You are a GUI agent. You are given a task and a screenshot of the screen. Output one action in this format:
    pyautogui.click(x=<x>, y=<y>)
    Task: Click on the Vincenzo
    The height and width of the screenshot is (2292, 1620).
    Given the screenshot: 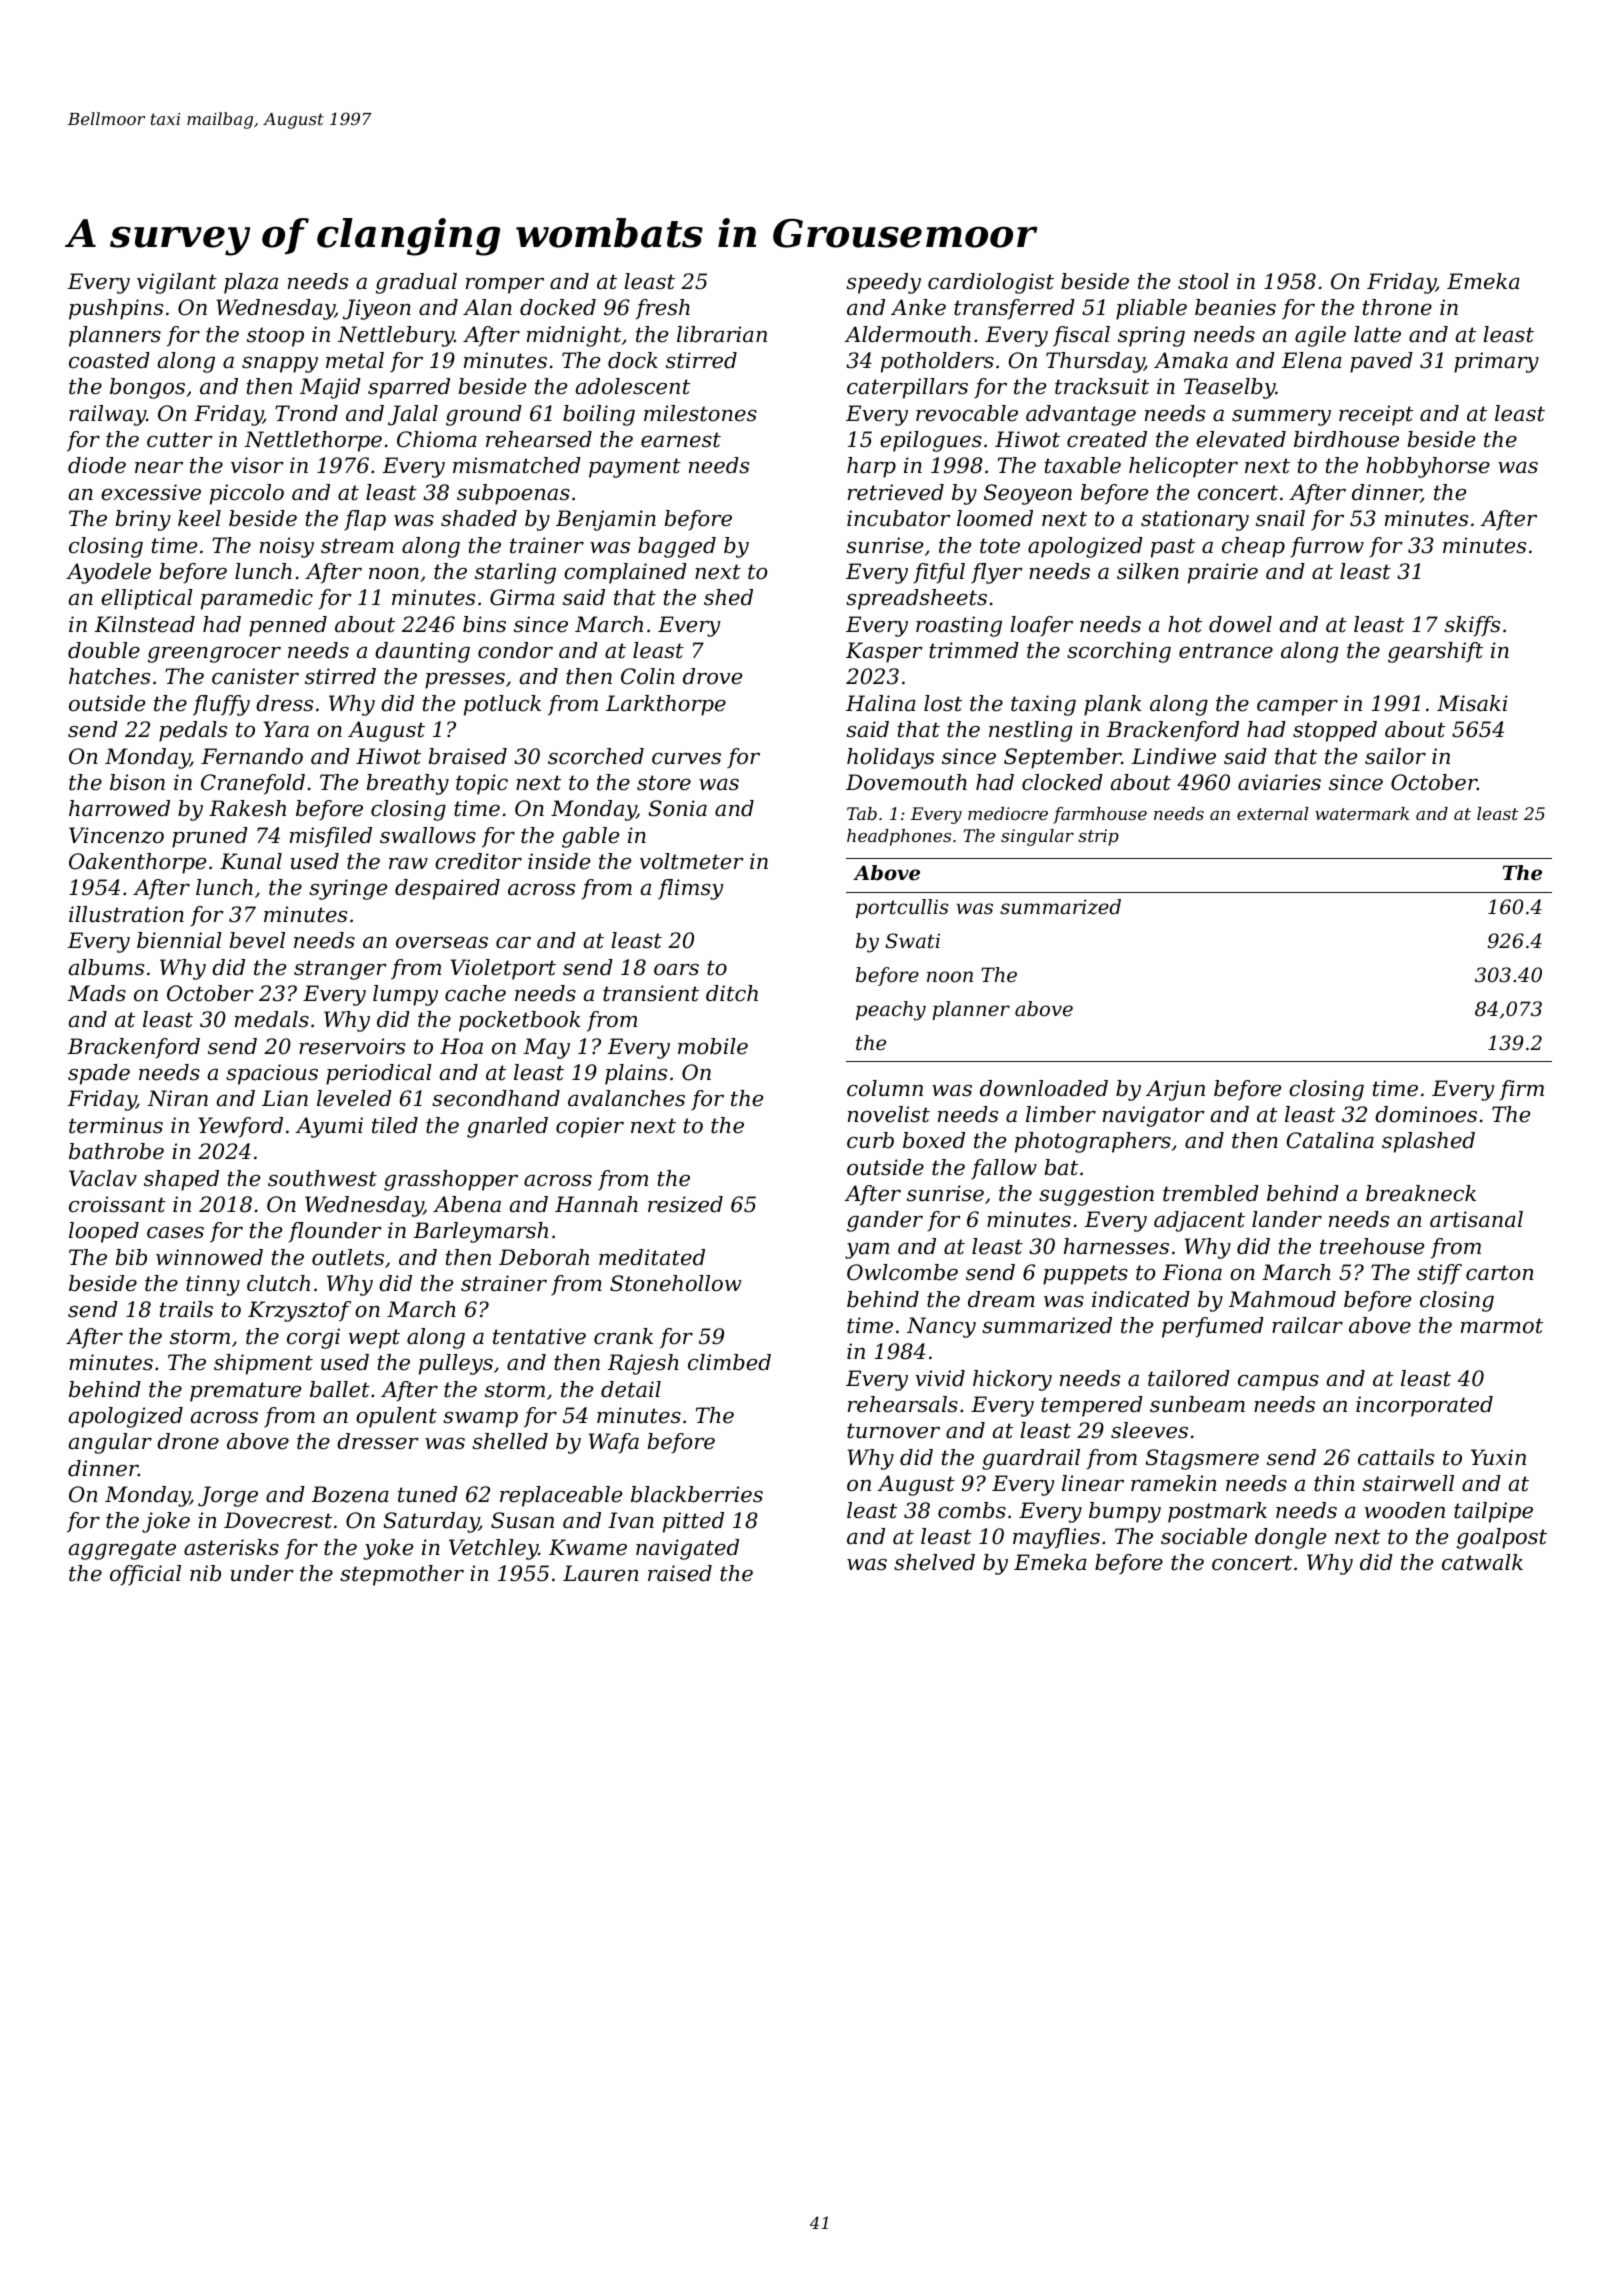 What is the action you would take?
    pyautogui.click(x=116, y=835)
